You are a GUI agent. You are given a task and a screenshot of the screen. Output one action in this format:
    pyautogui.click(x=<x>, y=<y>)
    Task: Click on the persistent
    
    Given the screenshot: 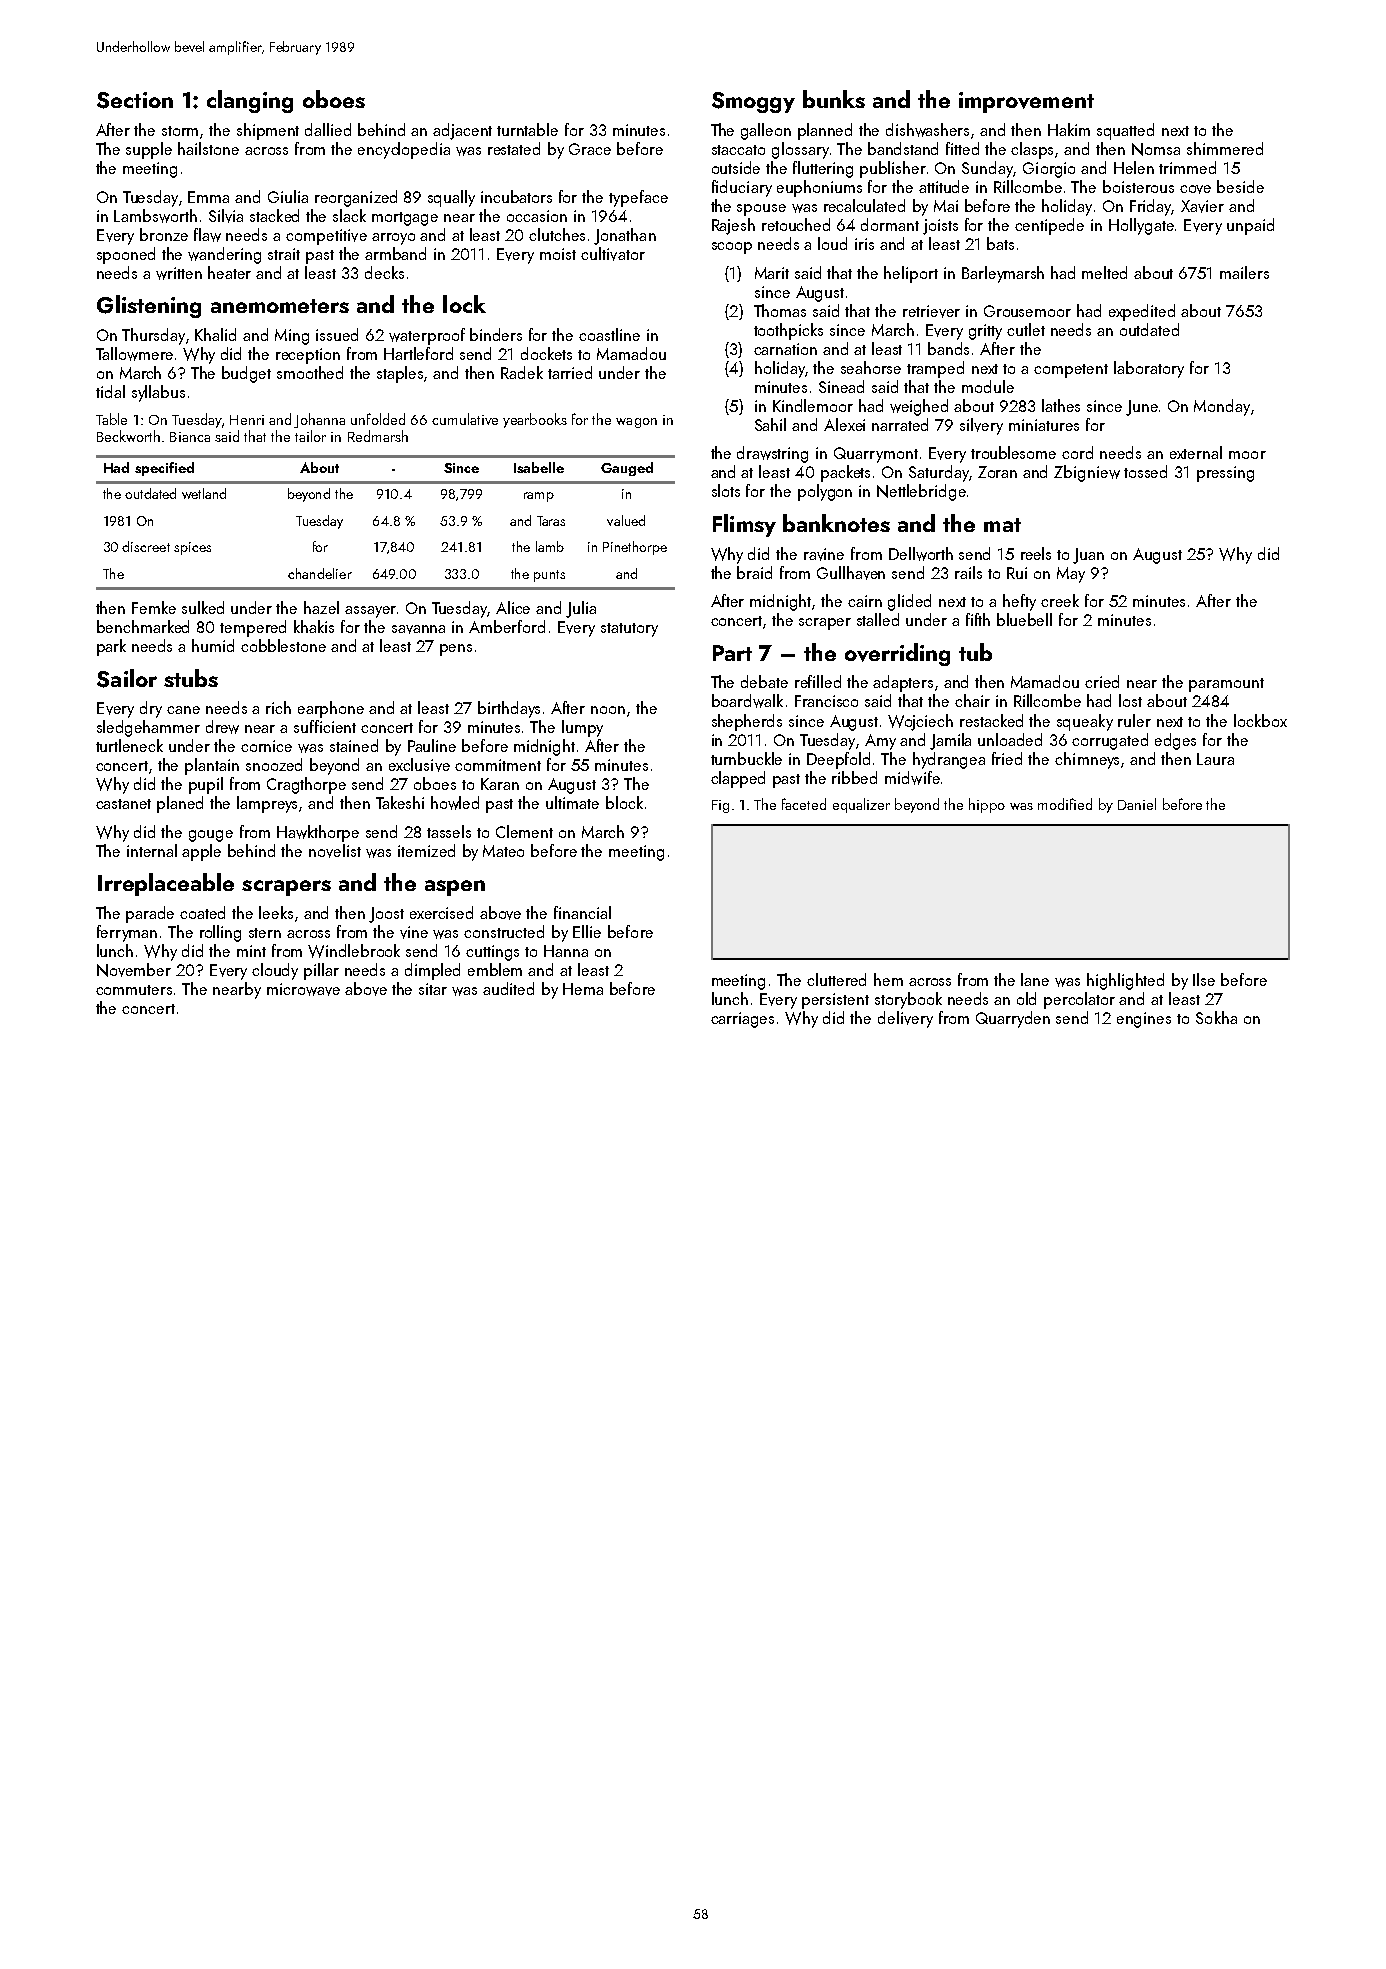 What is the action you would take?
    pyautogui.click(x=835, y=1001)
